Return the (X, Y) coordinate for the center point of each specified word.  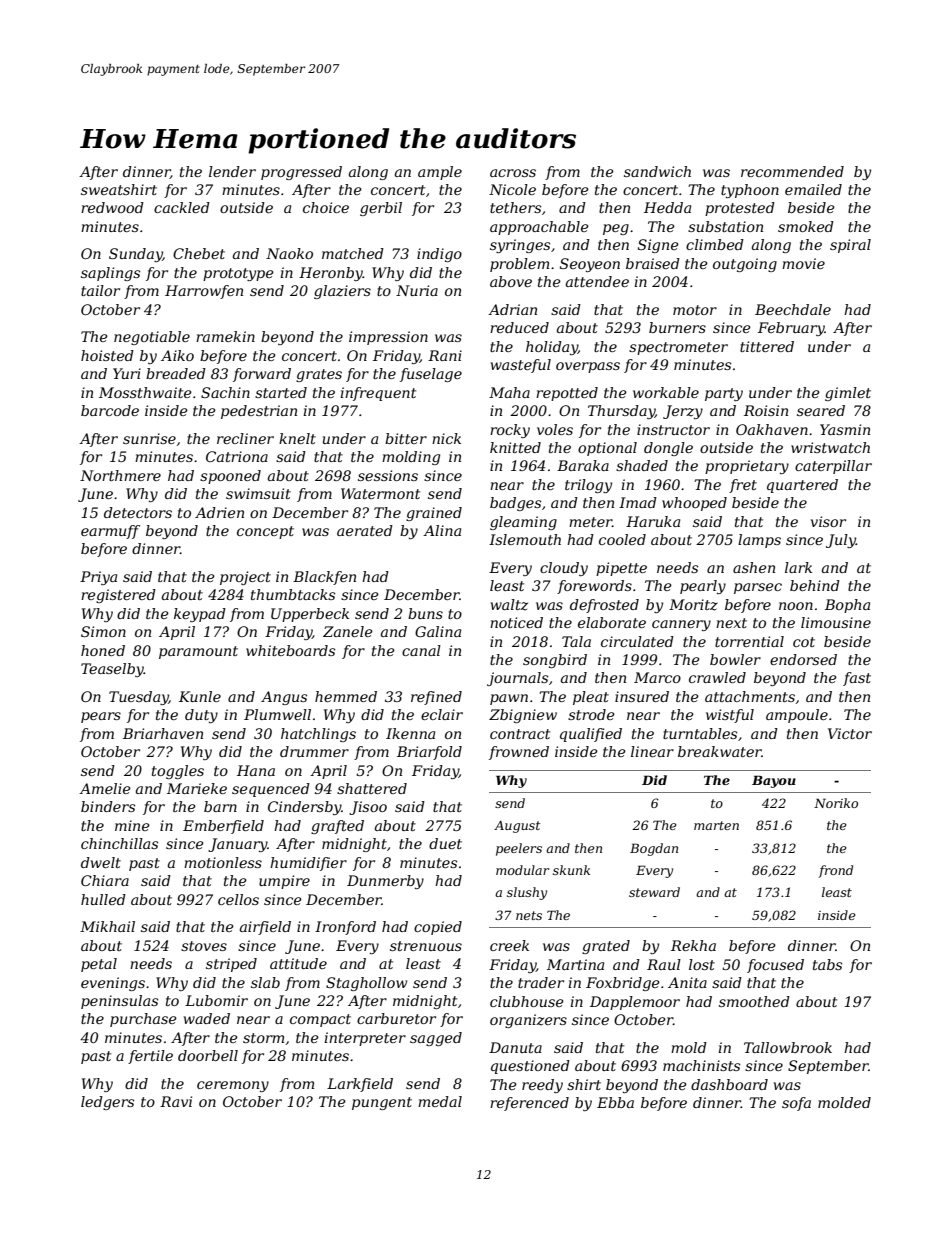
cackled (182, 207)
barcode (110, 410)
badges (515, 504)
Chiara (105, 880)
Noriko (836, 803)
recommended (792, 171)
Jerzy (683, 412)
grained (434, 514)
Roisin (766, 410)
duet (445, 843)
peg (616, 229)
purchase (143, 1020)
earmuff (110, 532)
